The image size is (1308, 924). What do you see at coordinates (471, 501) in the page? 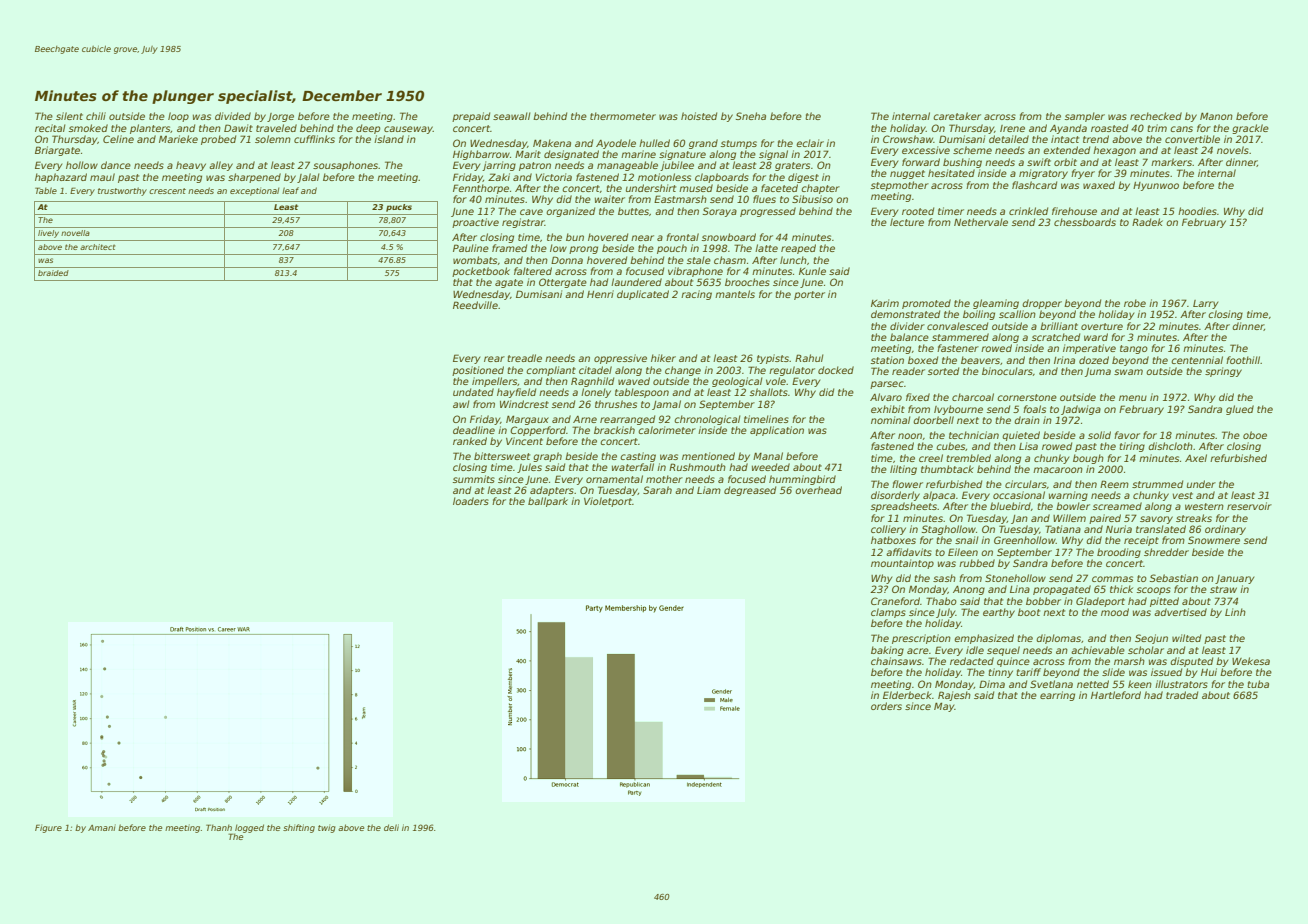
I see `loaders` at bounding box center [471, 501].
